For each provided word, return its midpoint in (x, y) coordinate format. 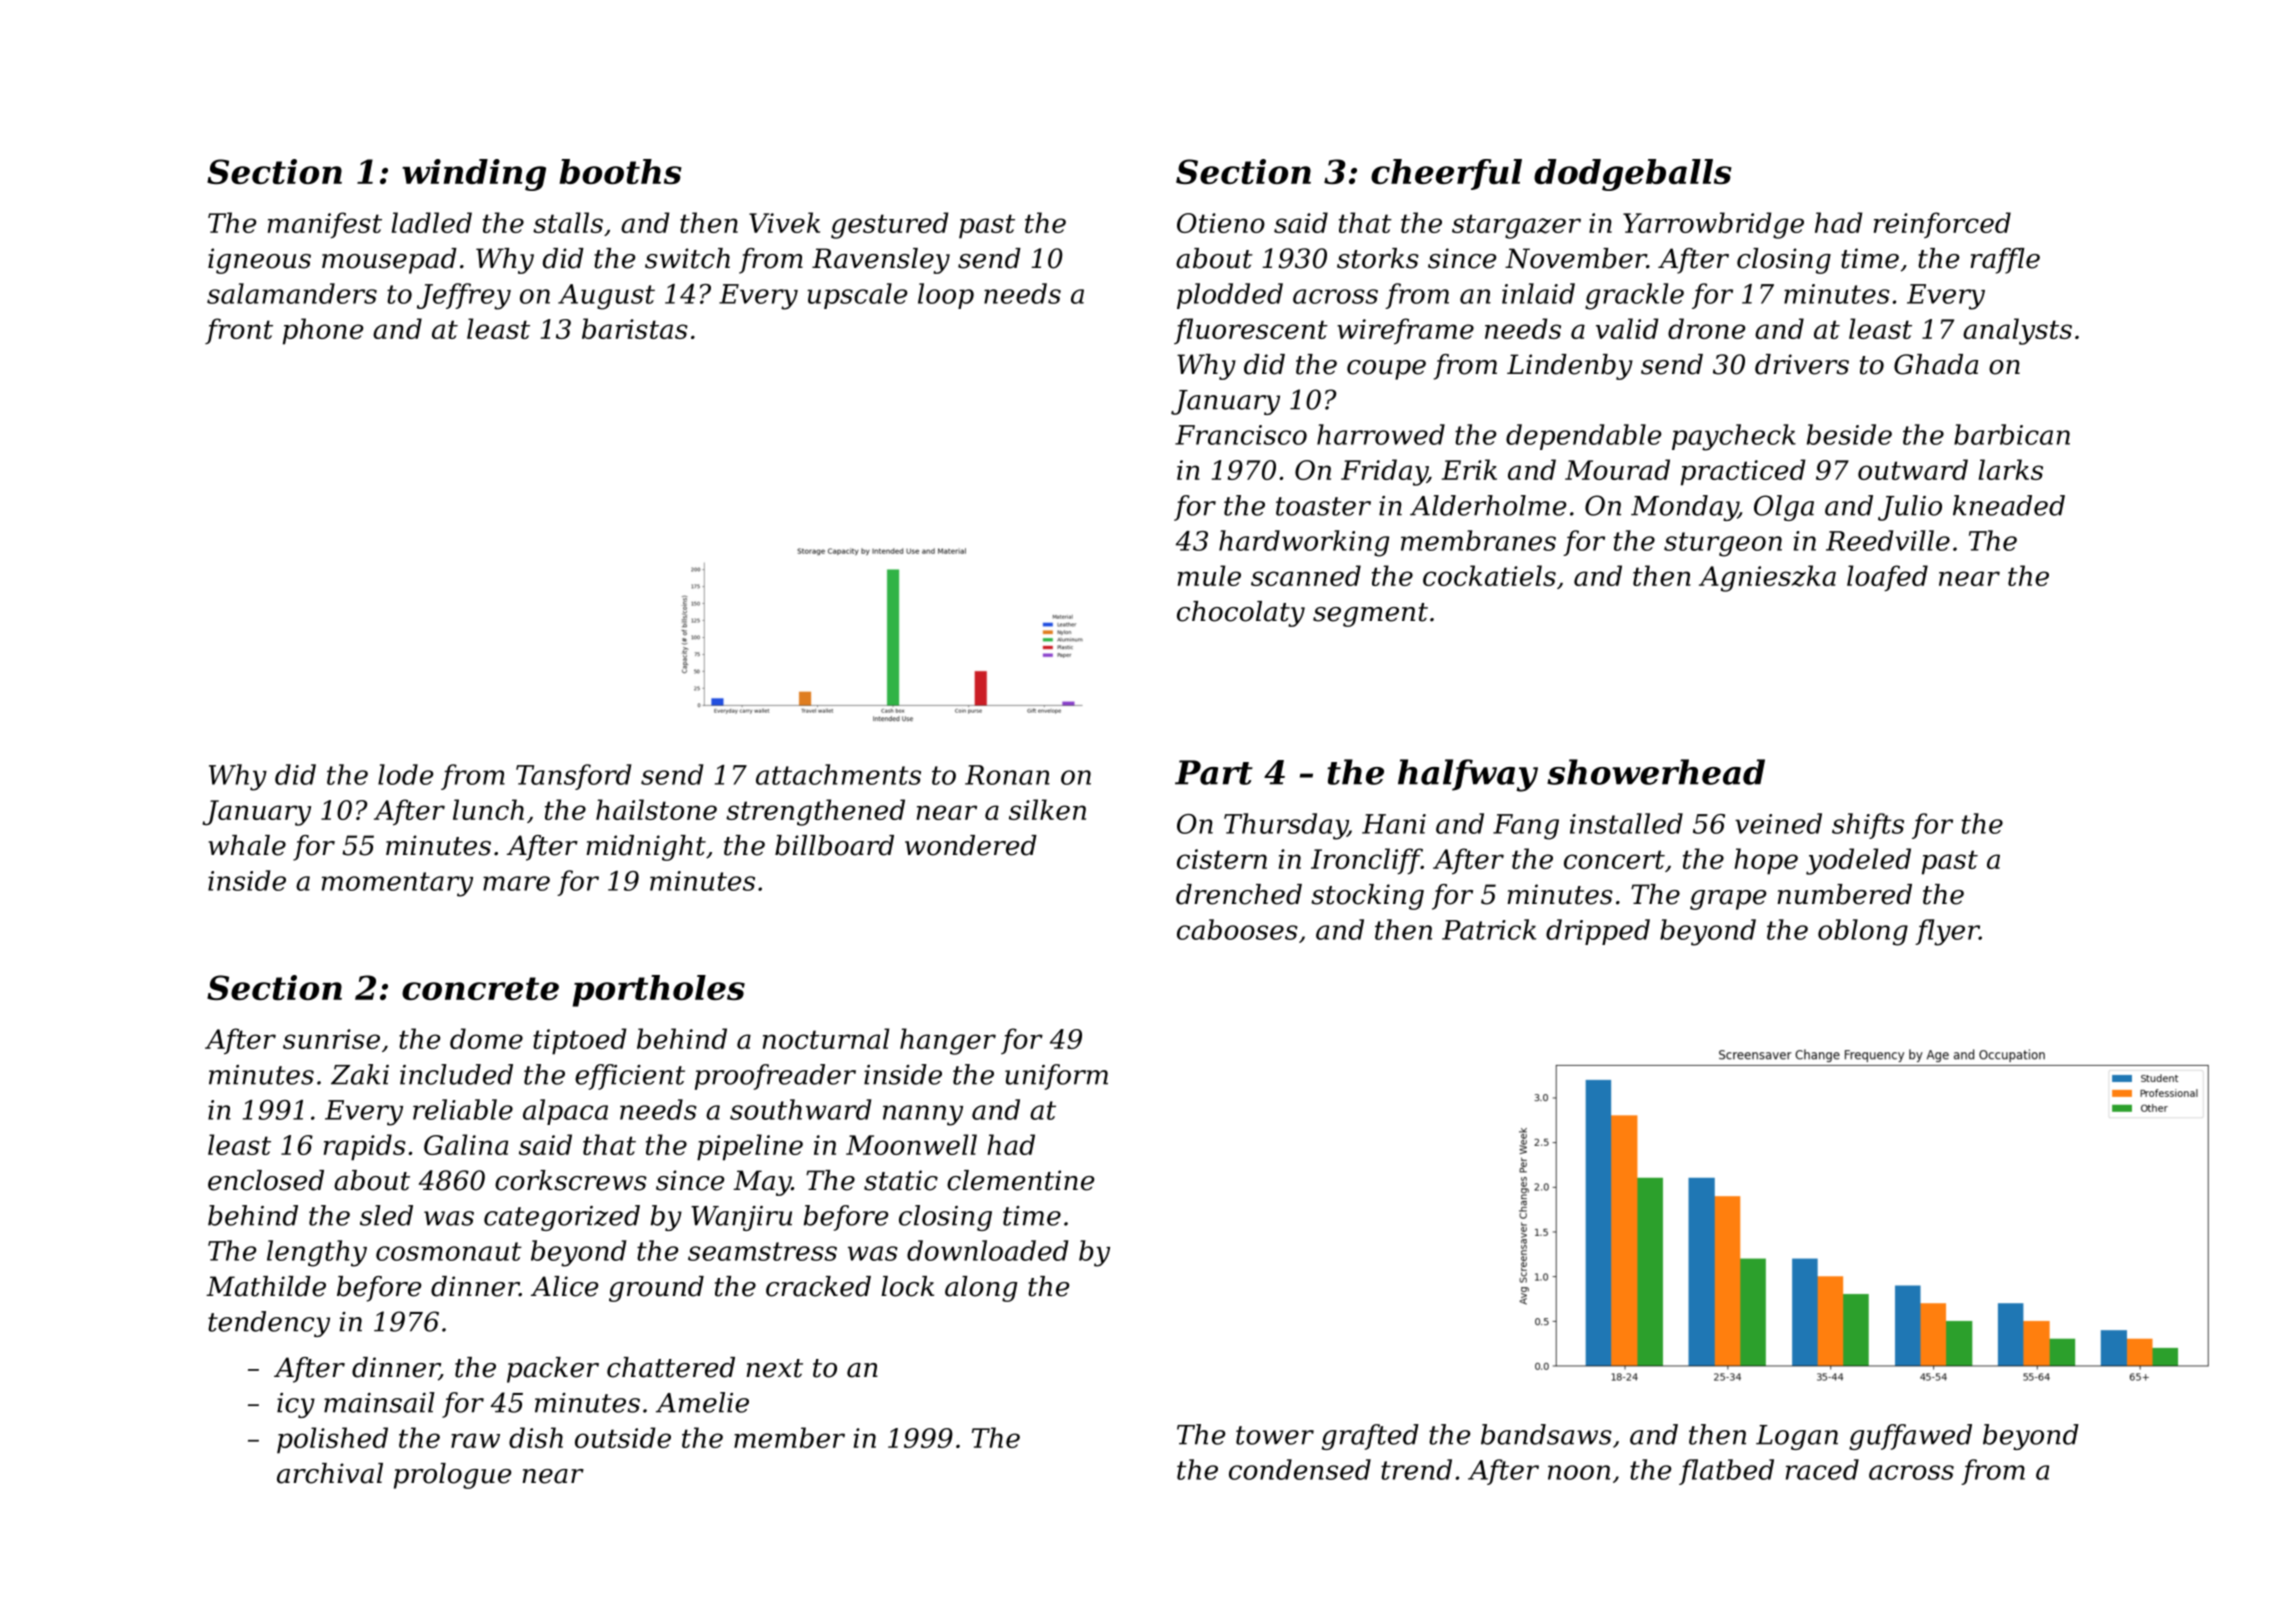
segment (1370, 615)
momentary (397, 884)
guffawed (1910, 1437)
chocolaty (1241, 614)
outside (623, 1437)
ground (656, 1289)
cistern (1222, 859)
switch (687, 258)
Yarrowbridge (1713, 225)
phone (323, 331)
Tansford (573, 777)
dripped (1598, 932)
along (981, 1289)
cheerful (1446, 174)
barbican (2012, 434)
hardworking (1304, 543)
